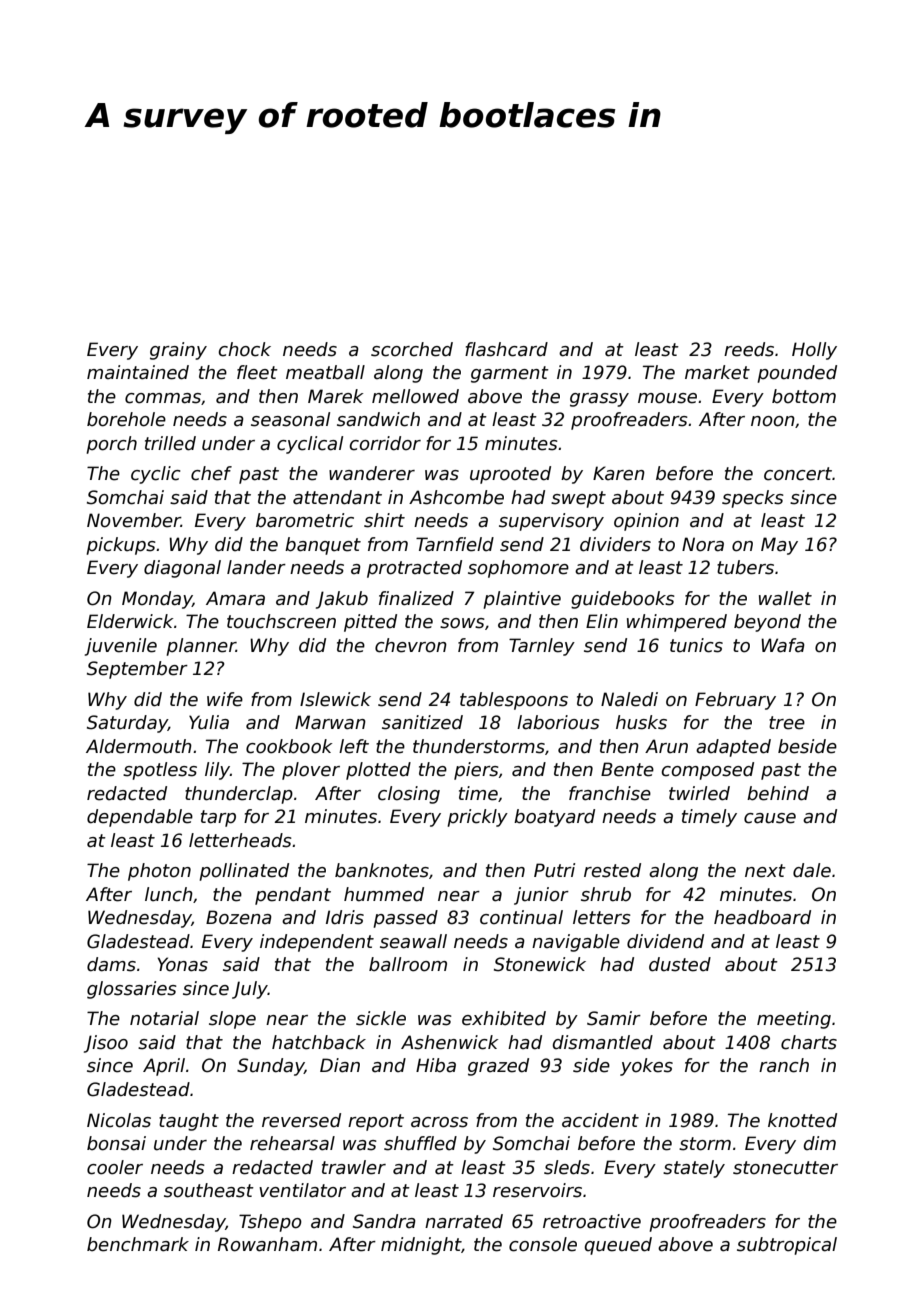 This screenshot has width=924, height=1314. What do you see at coordinates (178, 351) in the screenshot?
I see `grainy` at bounding box center [178, 351].
